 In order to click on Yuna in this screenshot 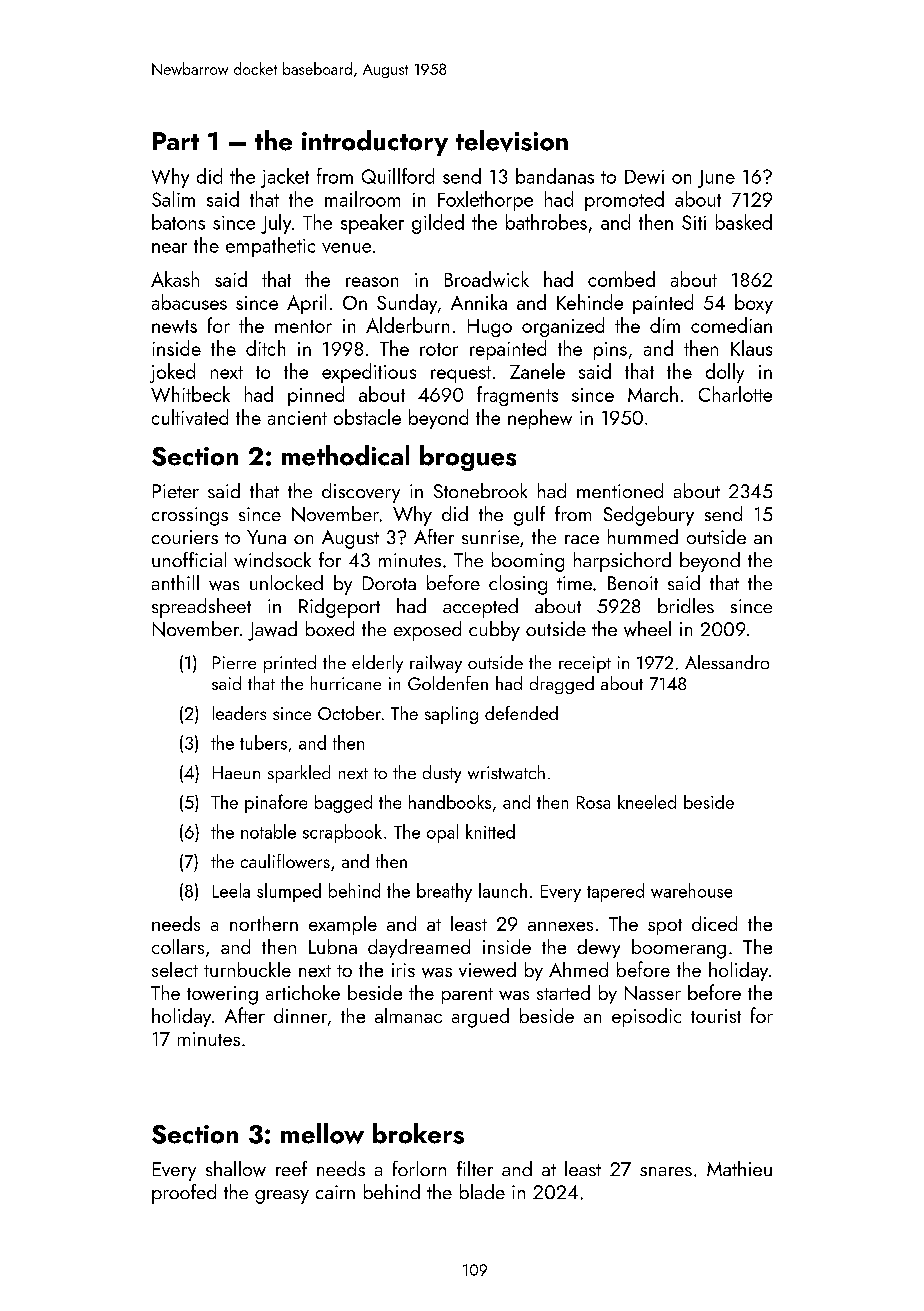, I will do `click(266, 537)`.
